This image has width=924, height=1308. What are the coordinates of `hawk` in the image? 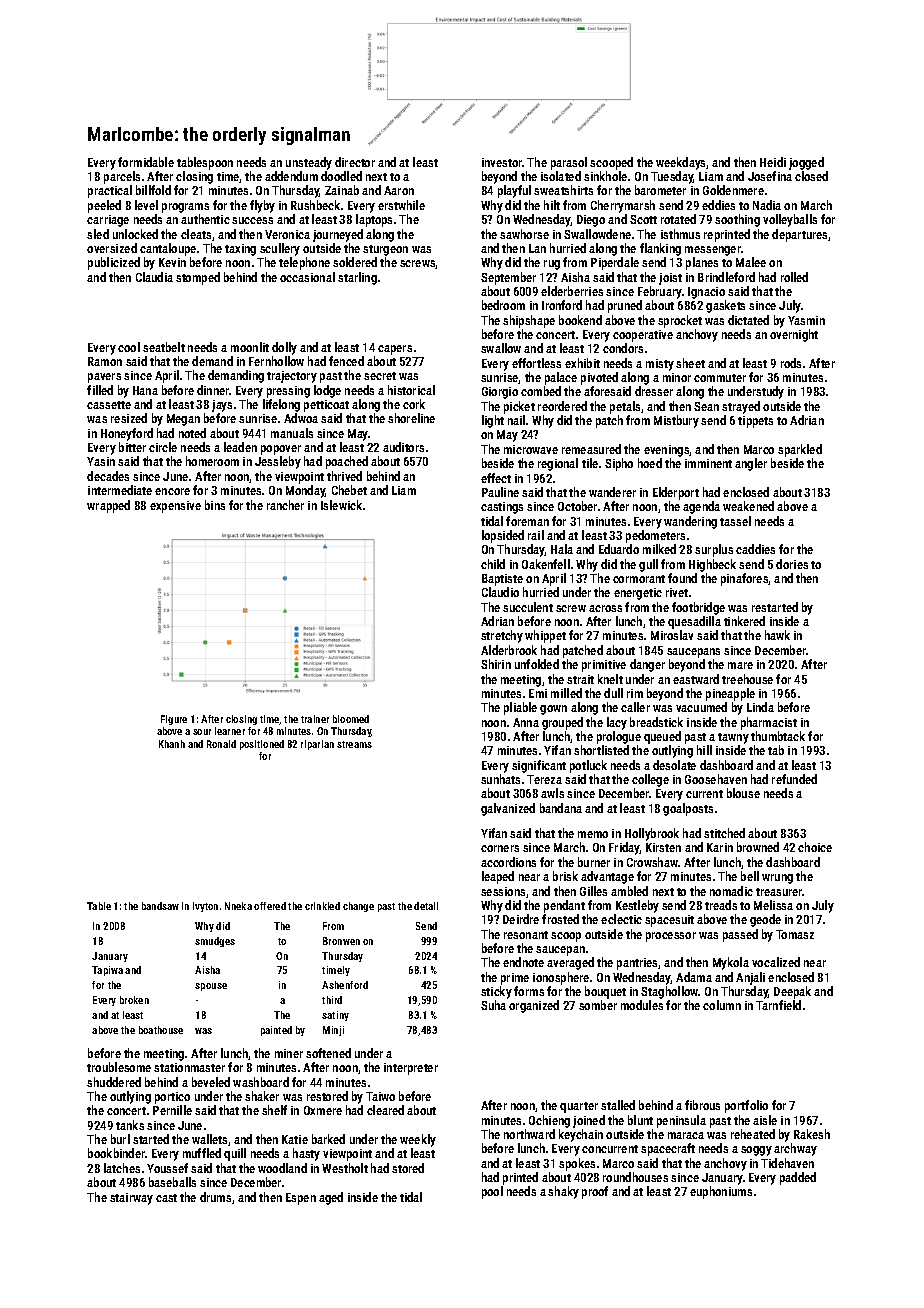 It's located at (777, 635).
